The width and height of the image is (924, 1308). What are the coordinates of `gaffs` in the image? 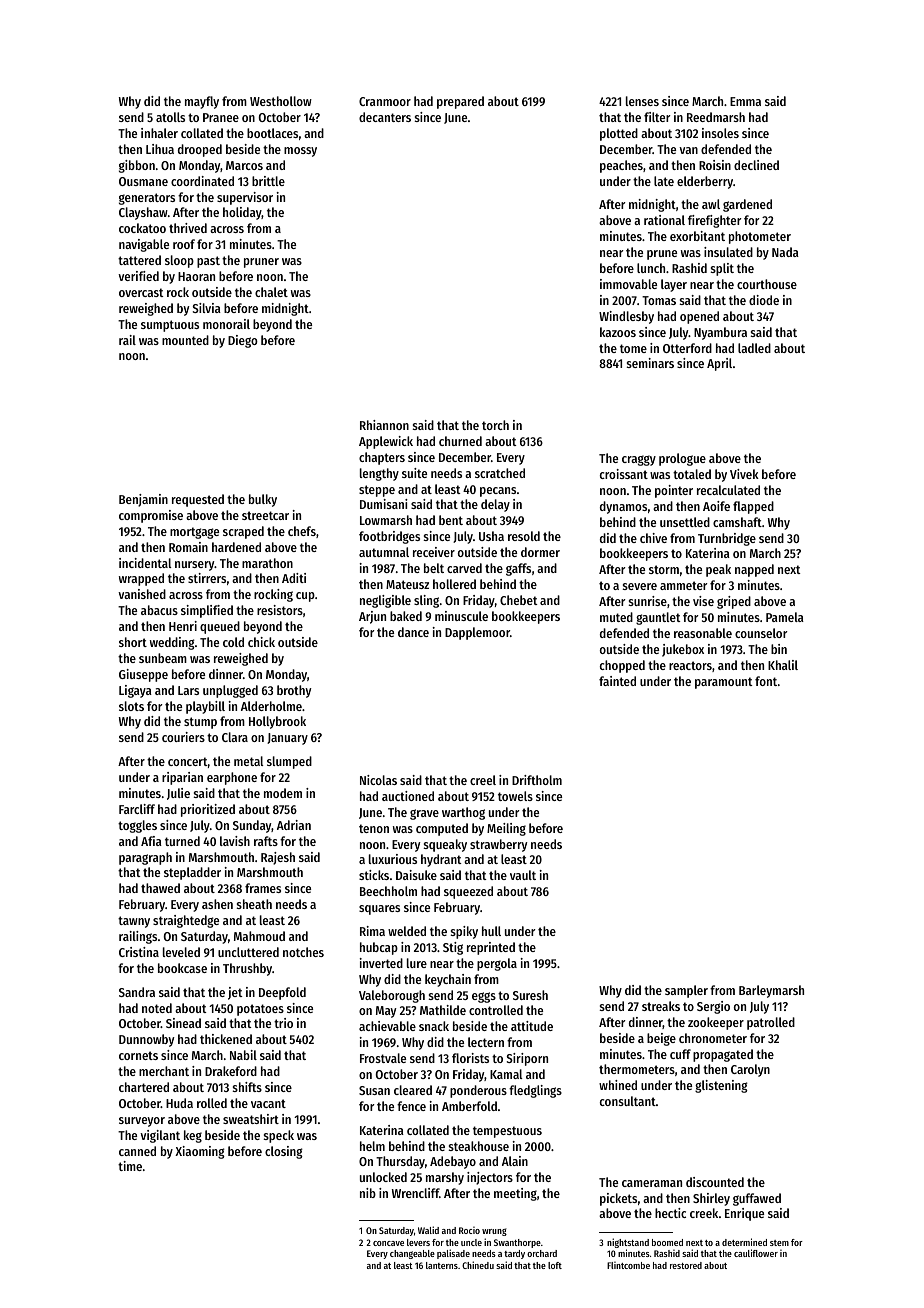 It's located at (518, 569).
